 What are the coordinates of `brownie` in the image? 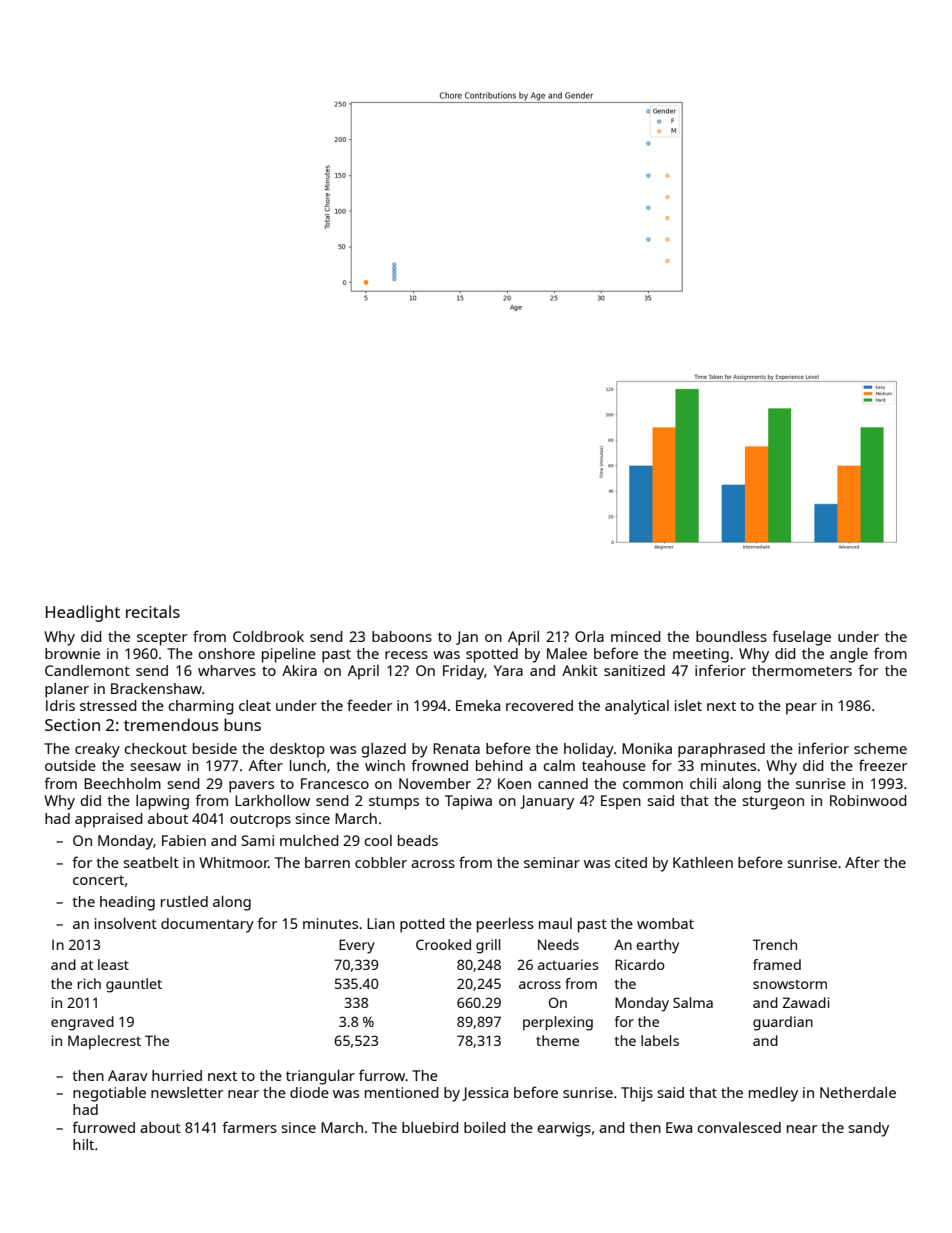 It's located at (72, 653).
